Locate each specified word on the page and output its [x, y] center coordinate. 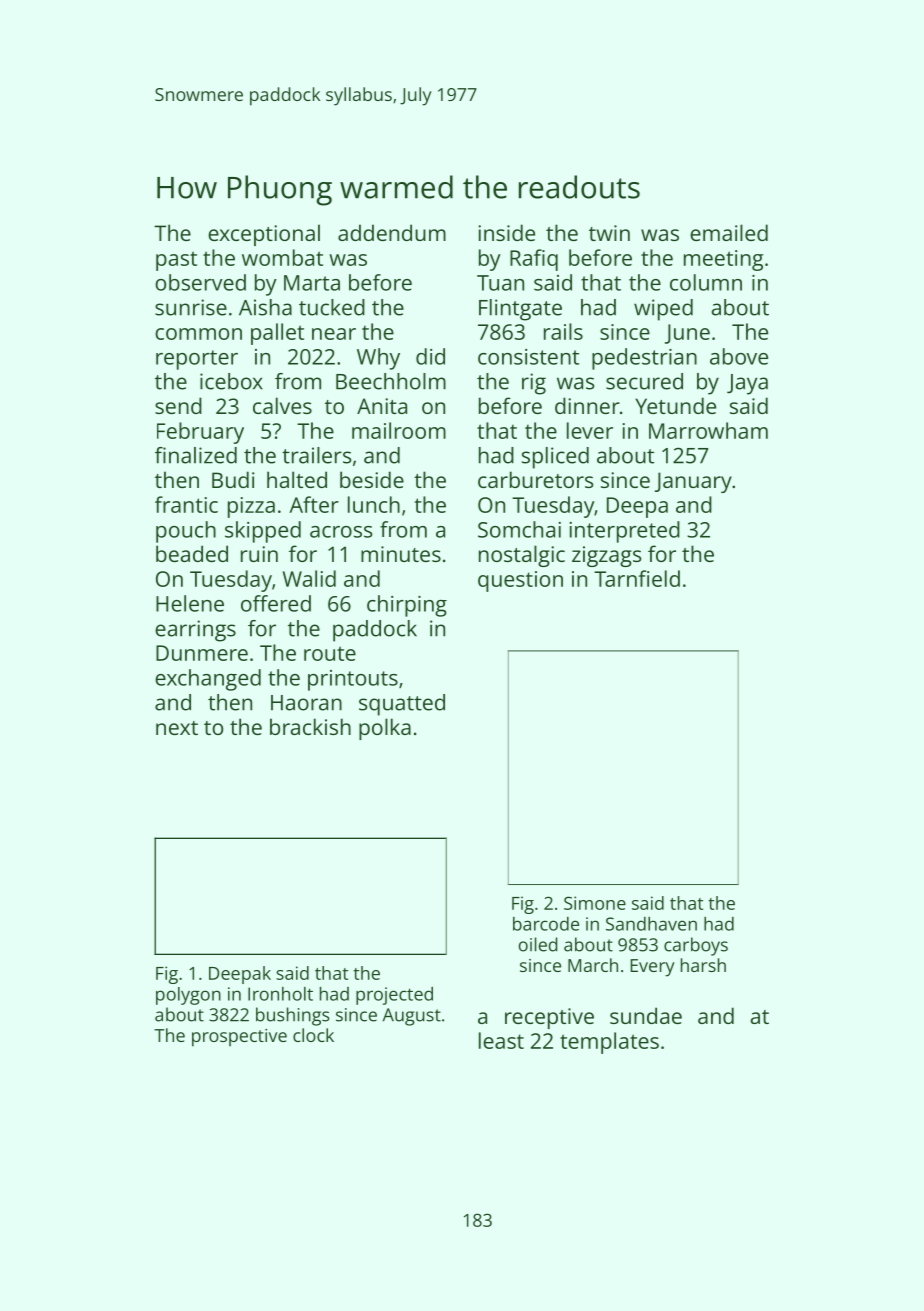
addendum [392, 232]
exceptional [264, 235]
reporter [197, 360]
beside [372, 479]
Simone [595, 903]
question [520, 581]
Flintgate [520, 310]
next [177, 728]
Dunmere [202, 653]
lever [590, 430]
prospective [239, 1038]
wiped [663, 310]
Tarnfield [637, 578]
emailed [729, 232]
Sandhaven [651, 924]
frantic [186, 504]
